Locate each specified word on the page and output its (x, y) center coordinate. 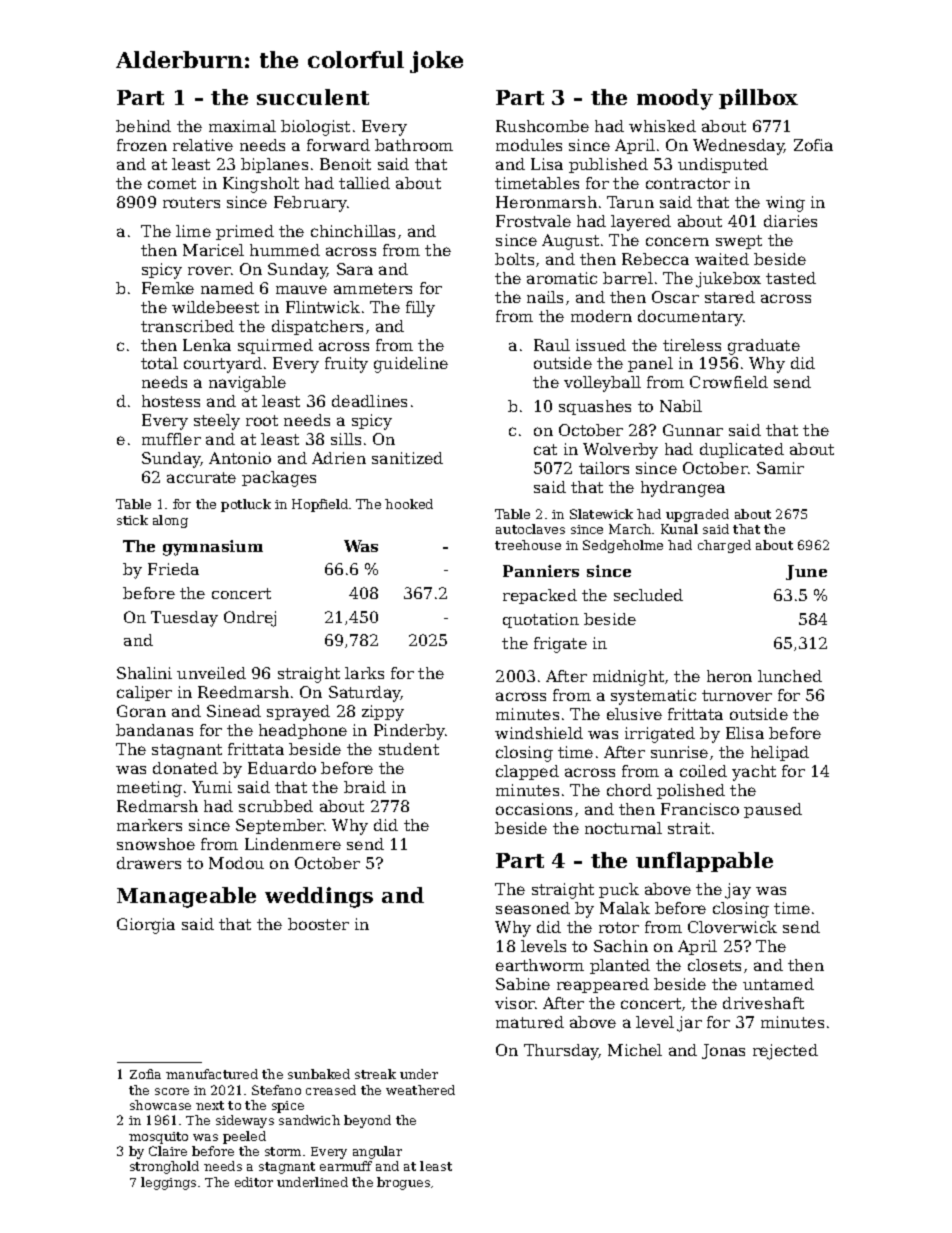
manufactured (212, 1074)
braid (365, 787)
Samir (780, 468)
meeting (149, 789)
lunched (790, 676)
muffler (171, 439)
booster (318, 924)
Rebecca (655, 259)
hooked (409, 504)
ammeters (373, 288)
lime (193, 231)
